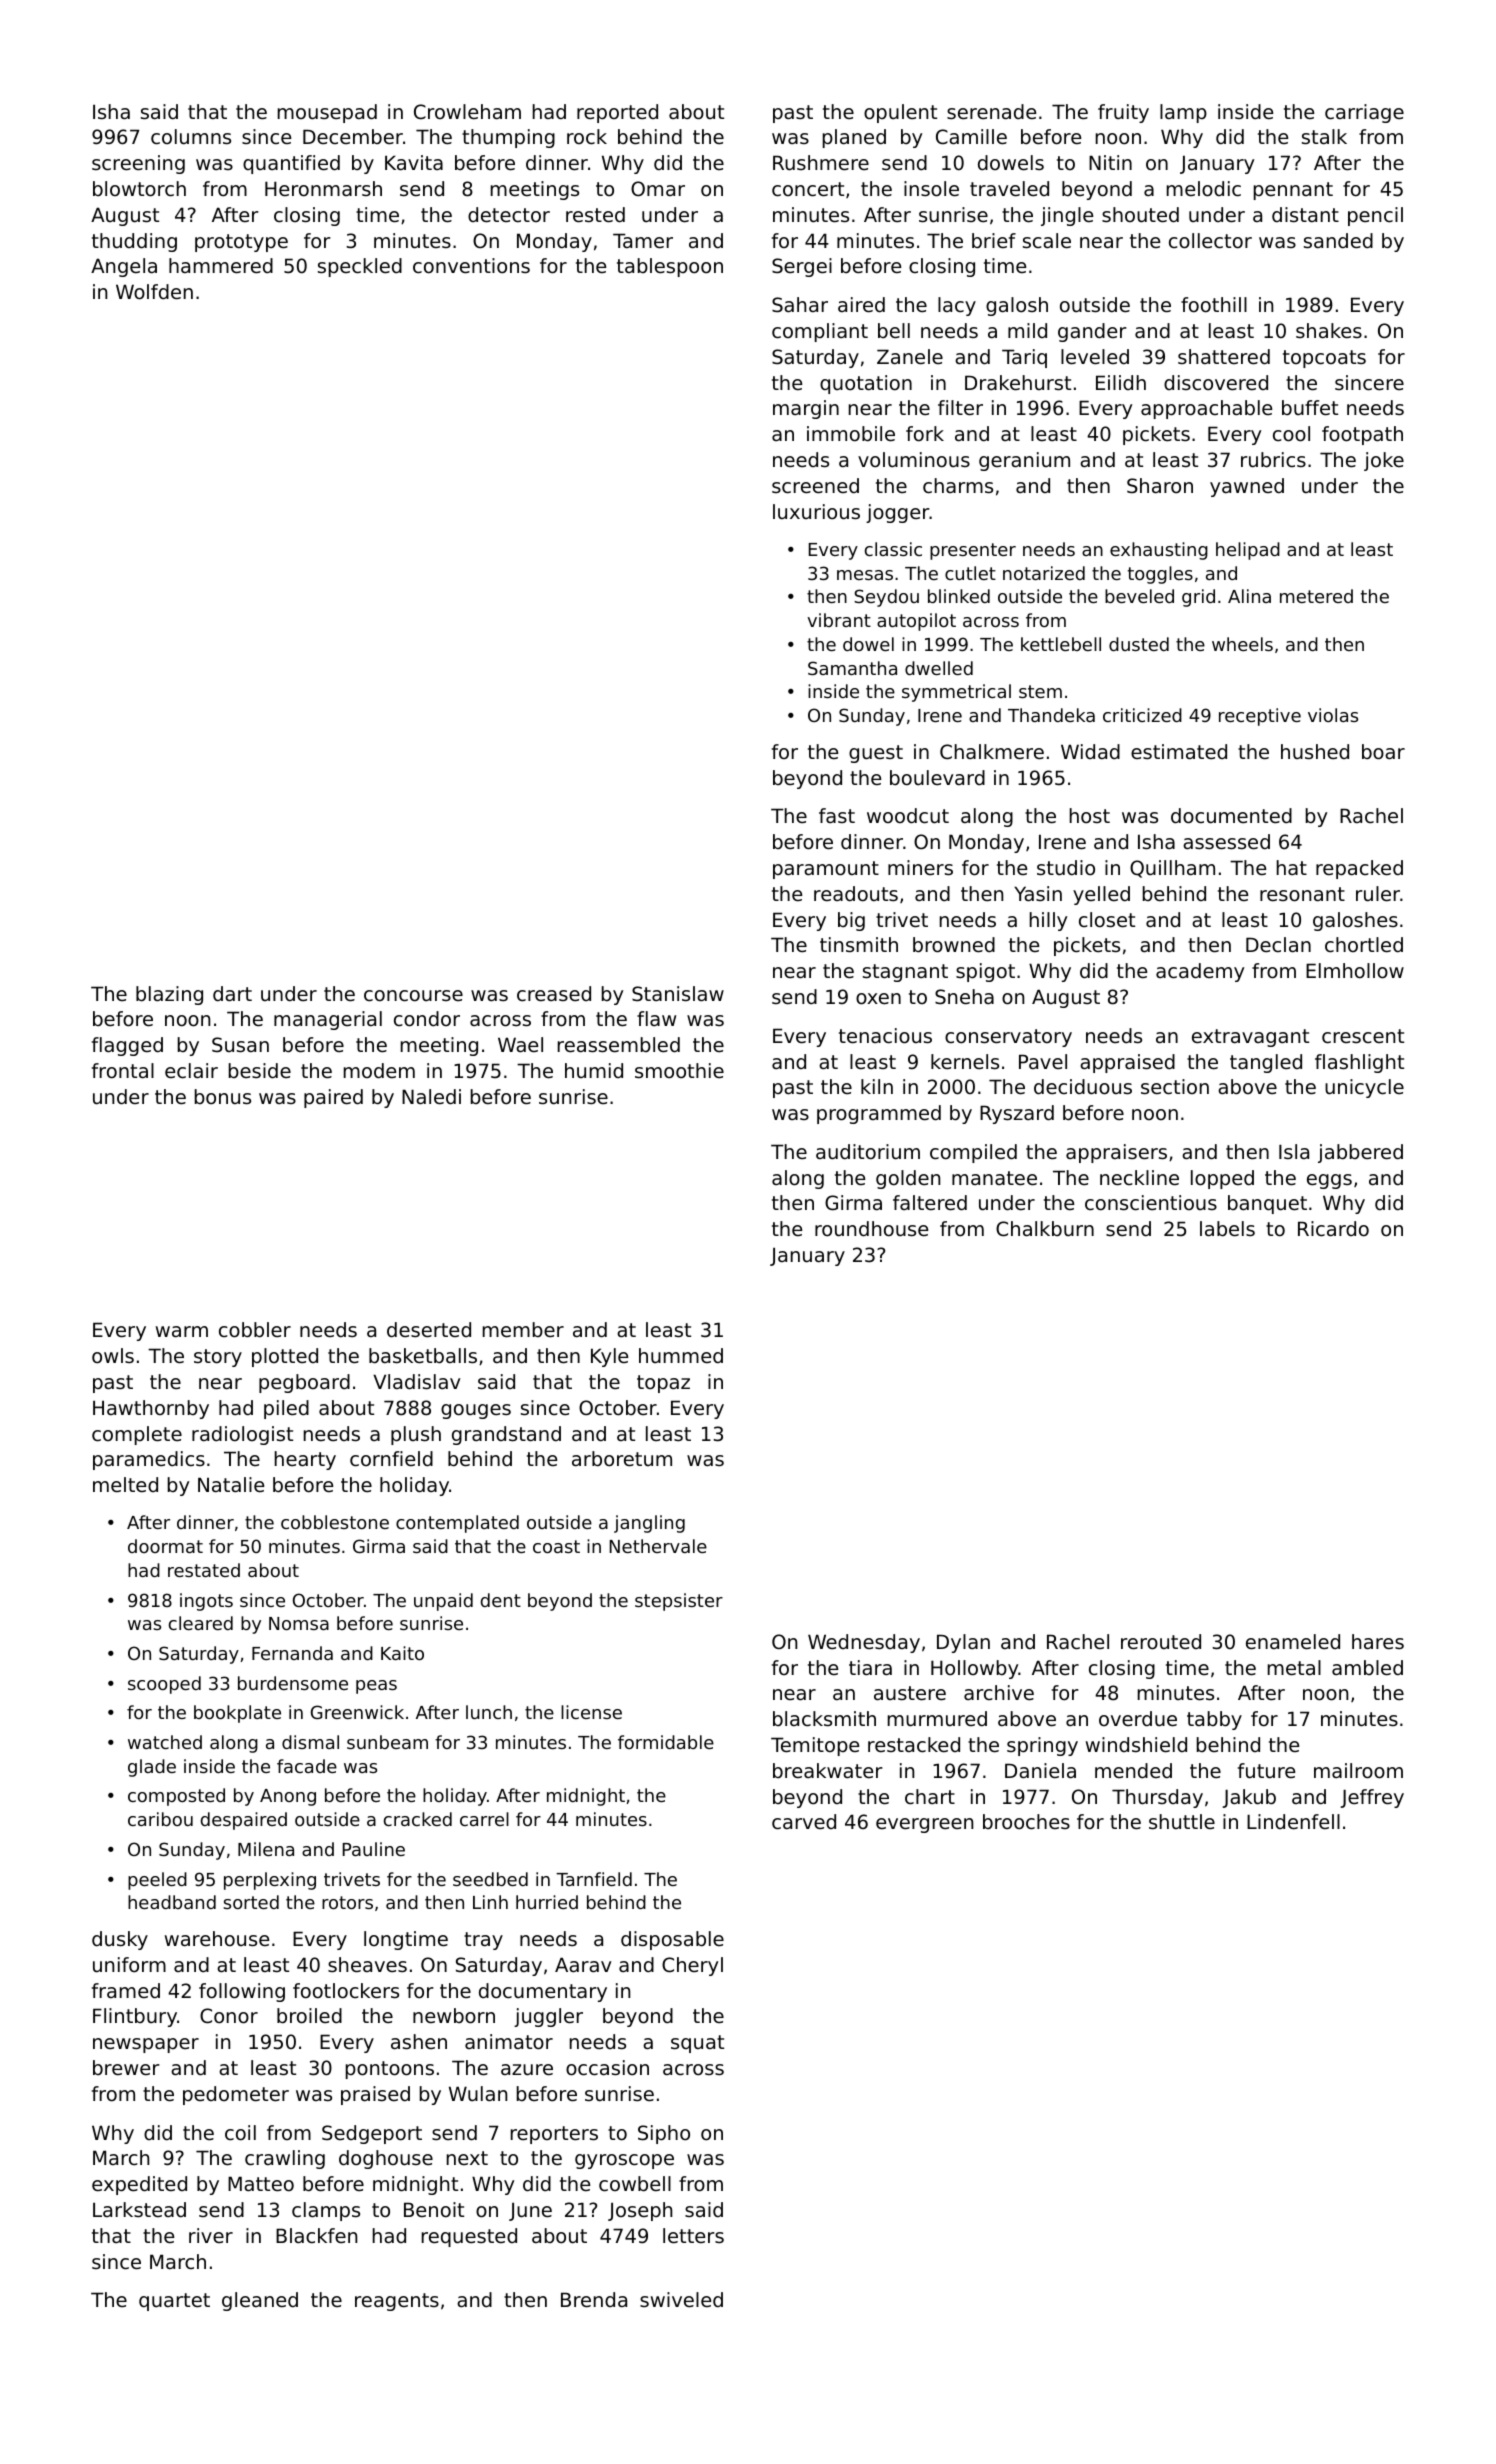  I want to click on blazing, so click(169, 995).
